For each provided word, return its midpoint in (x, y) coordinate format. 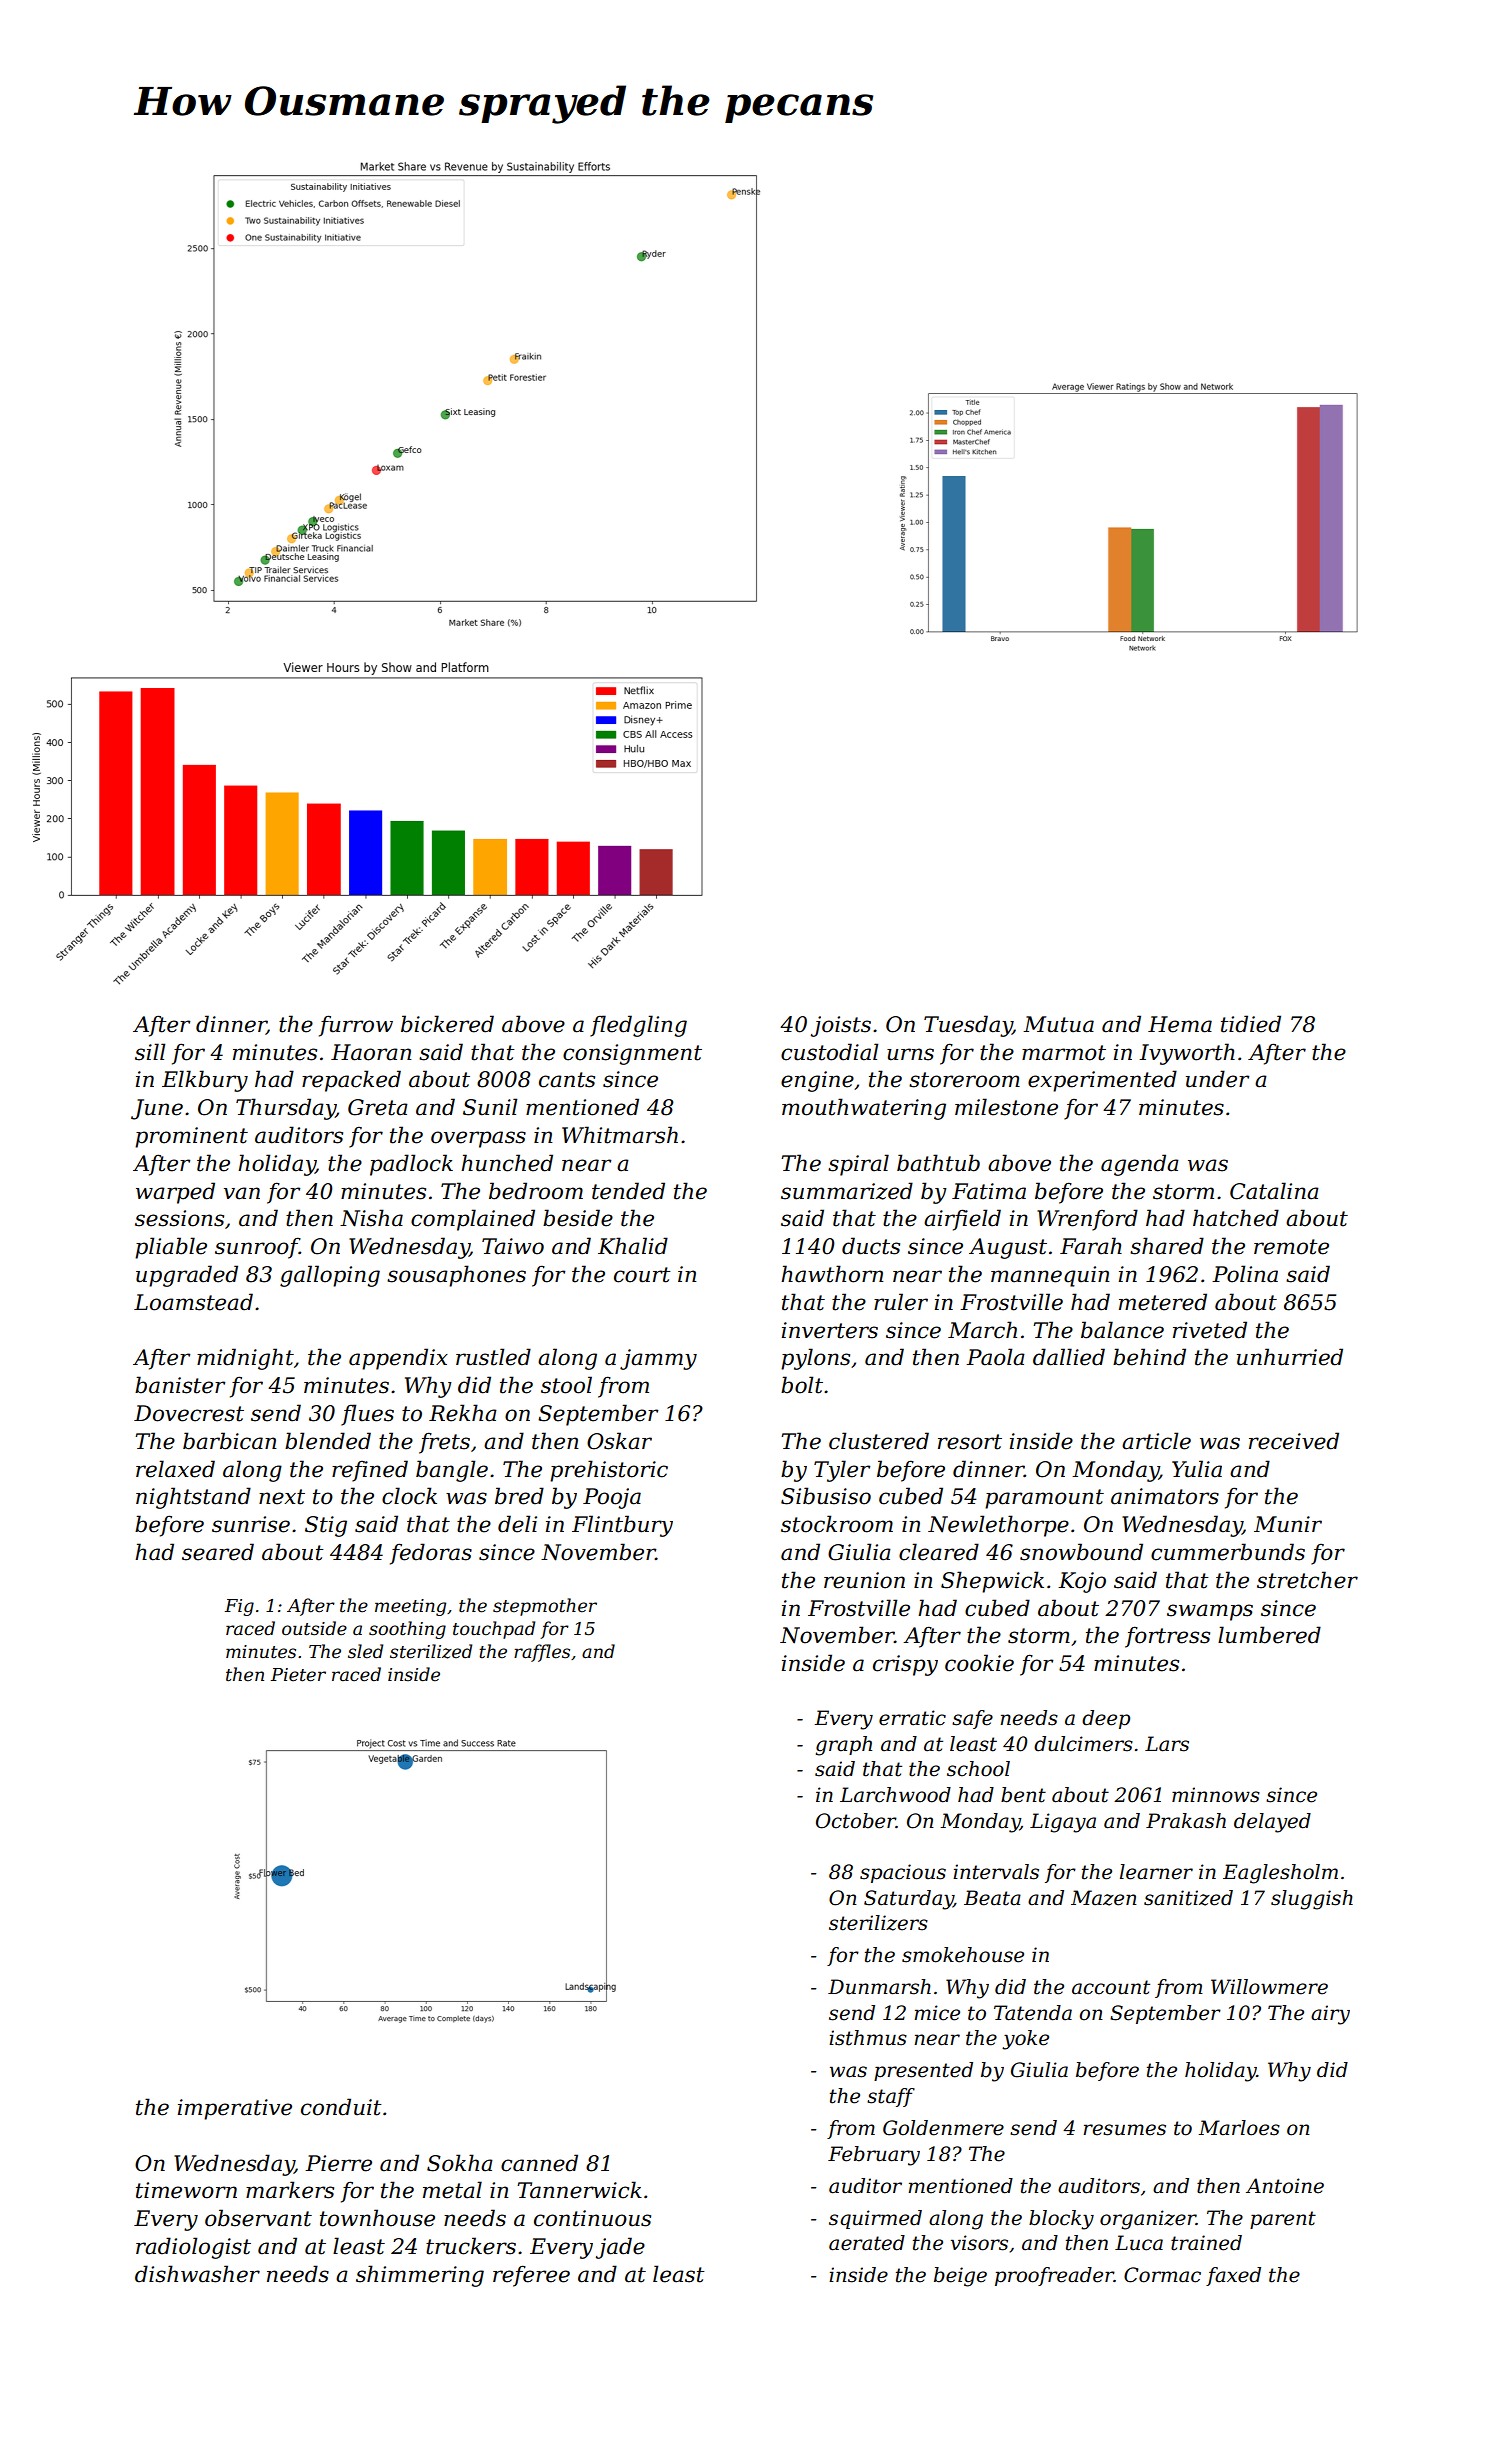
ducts (871, 1246)
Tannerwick (579, 2190)
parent (1283, 2220)
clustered (879, 1441)
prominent (191, 1137)
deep (1106, 1719)
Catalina (1274, 1191)
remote (1291, 1247)
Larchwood (895, 1795)
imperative (235, 2109)
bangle (452, 1471)
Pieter (298, 1675)
